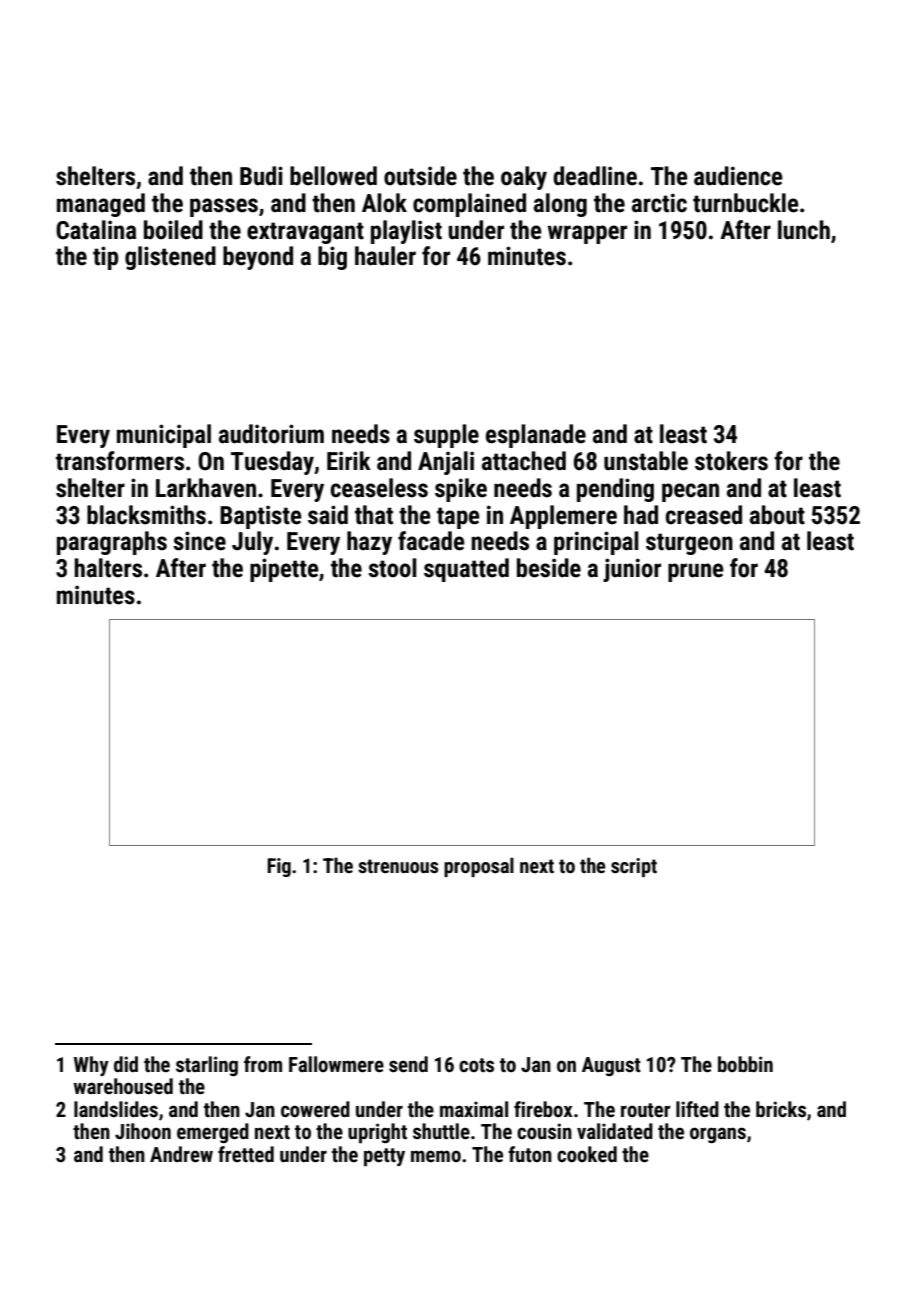 The width and height of the screenshot is (924, 1311). Describe the element at coordinates (587, 234) in the screenshot. I see `wrapper` at that location.
